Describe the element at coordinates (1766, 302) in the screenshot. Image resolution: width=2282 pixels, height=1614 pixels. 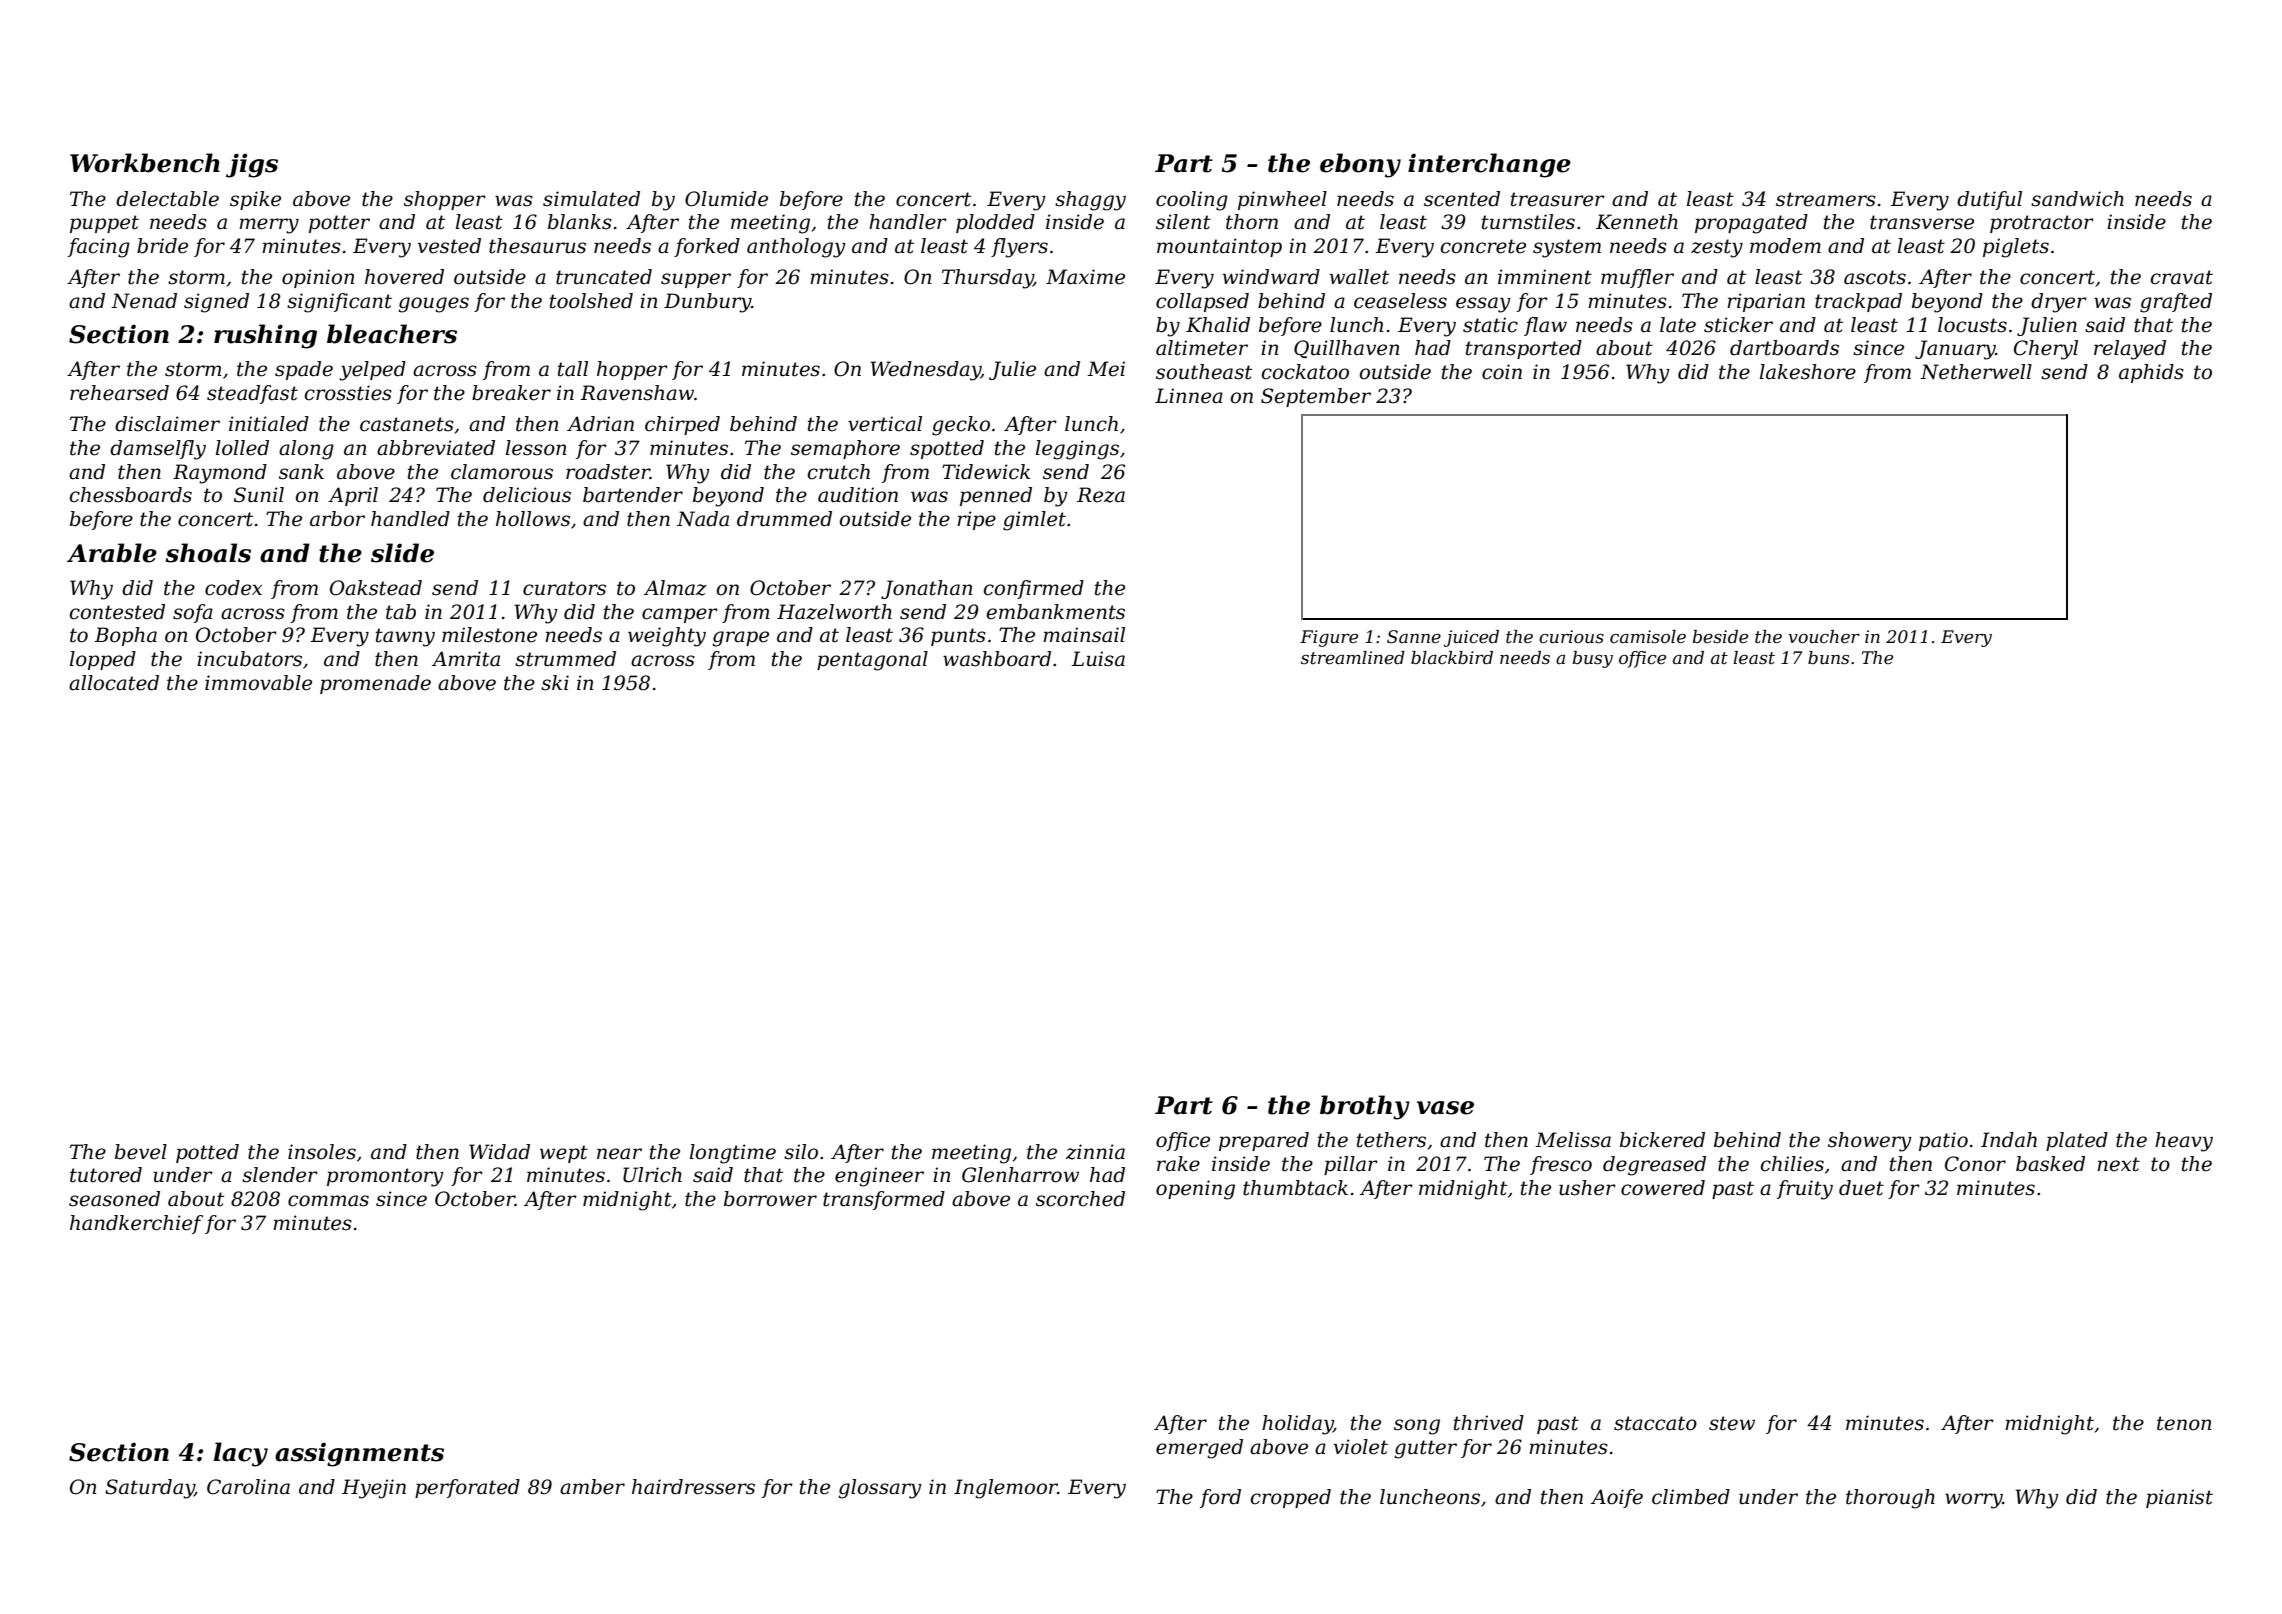
I see `riparian` at that location.
